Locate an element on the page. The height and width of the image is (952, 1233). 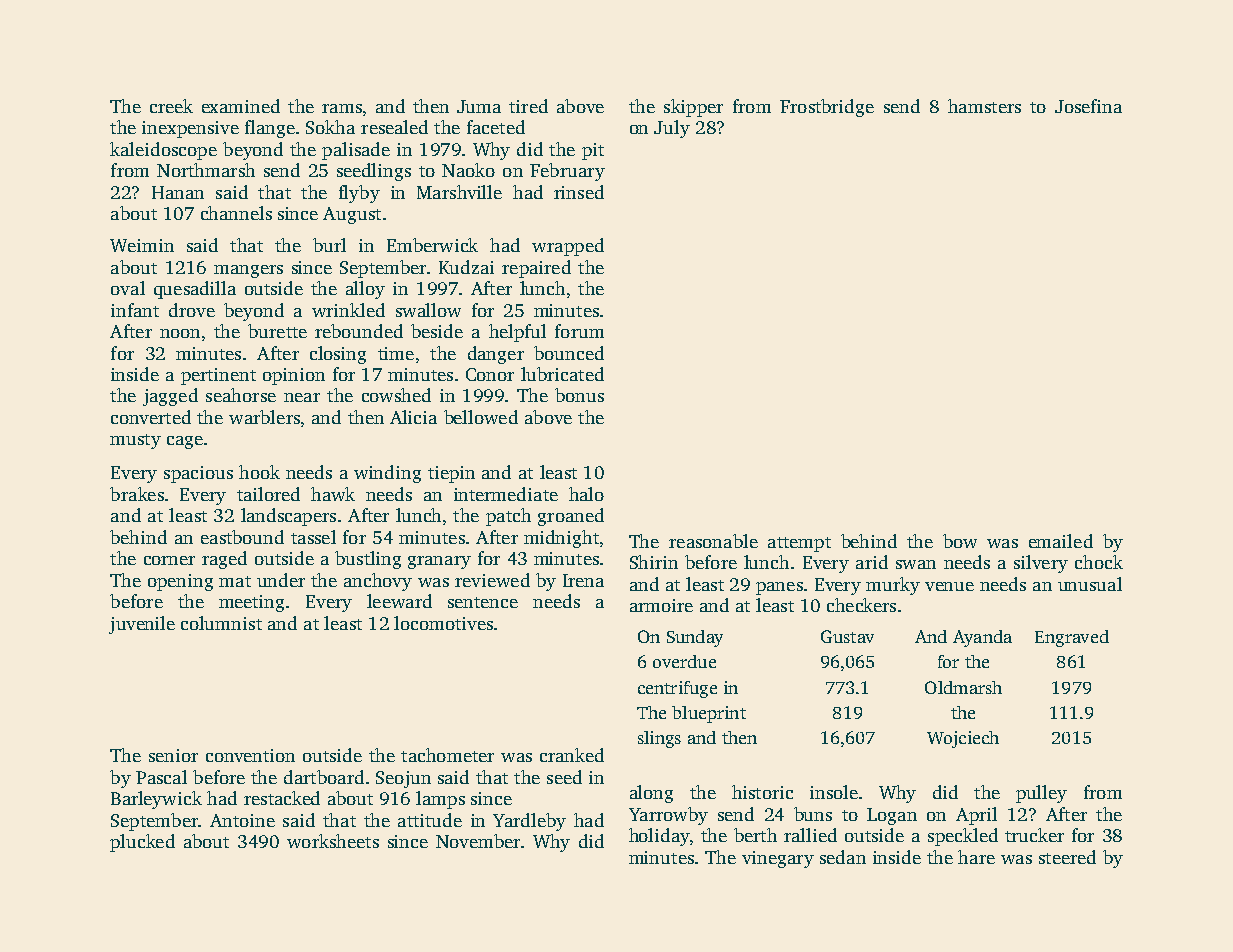
Barleywick is located at coordinates (156, 800).
